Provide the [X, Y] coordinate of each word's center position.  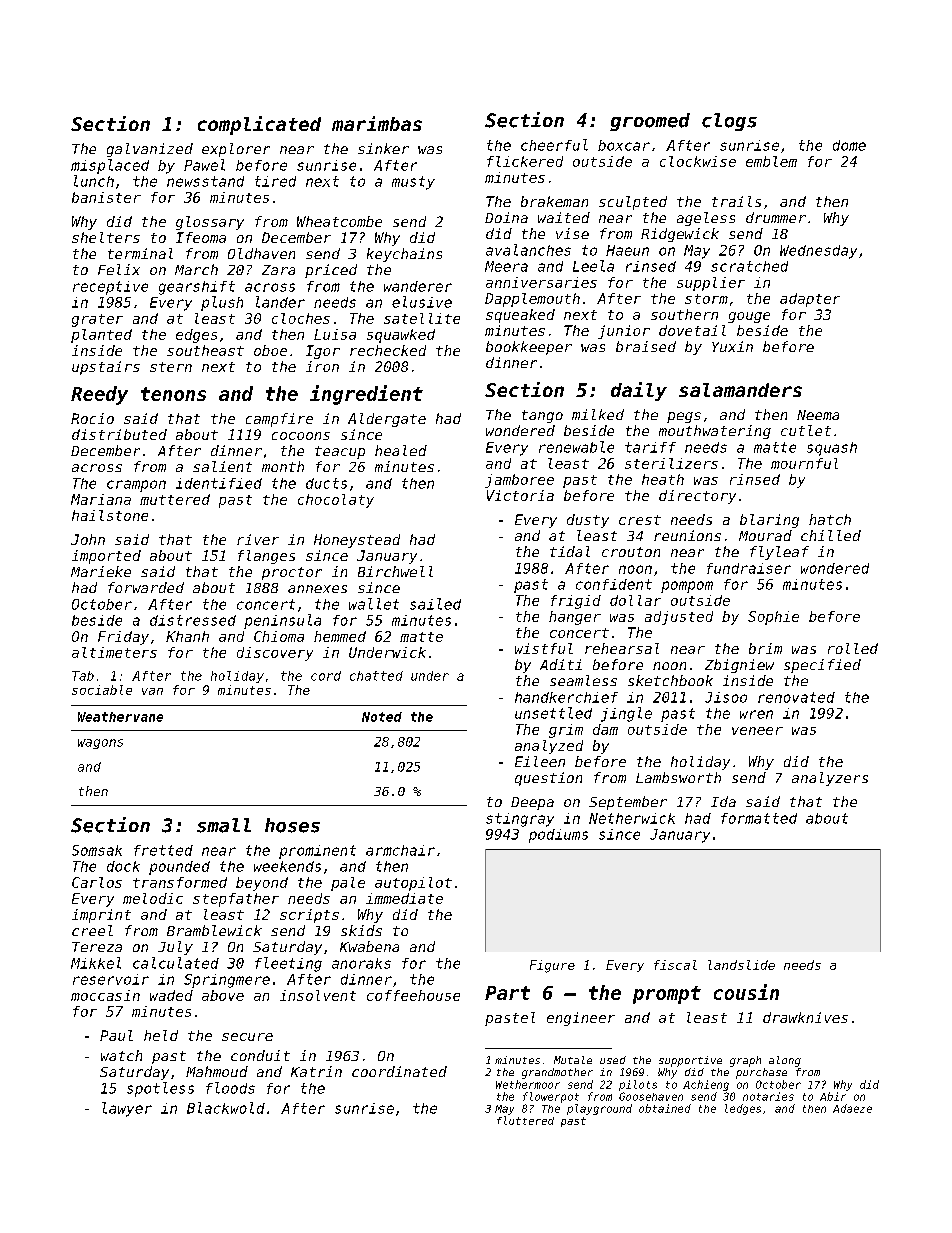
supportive [690, 1061]
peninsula [282, 621]
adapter [810, 300]
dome [849, 145]
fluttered [525, 1120]
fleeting [288, 964]
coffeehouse [413, 995]
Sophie [773, 618]
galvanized [150, 150]
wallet [374, 604]
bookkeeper [529, 348]
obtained [665, 1108]
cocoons [301, 436]
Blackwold [226, 1108]
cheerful [554, 145]
